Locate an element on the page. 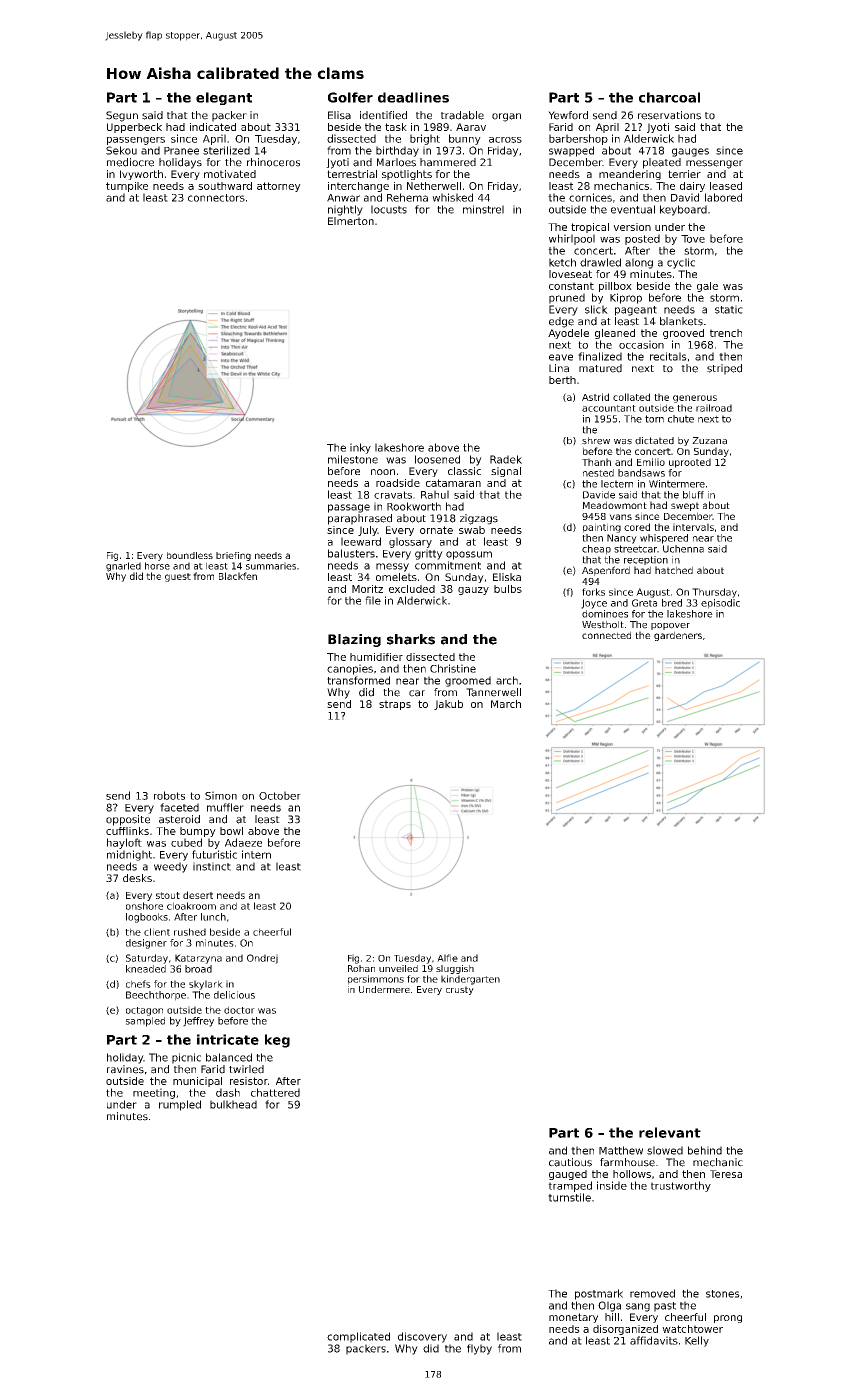 This document has height=1400, width=849. opossum is located at coordinates (469, 555).
